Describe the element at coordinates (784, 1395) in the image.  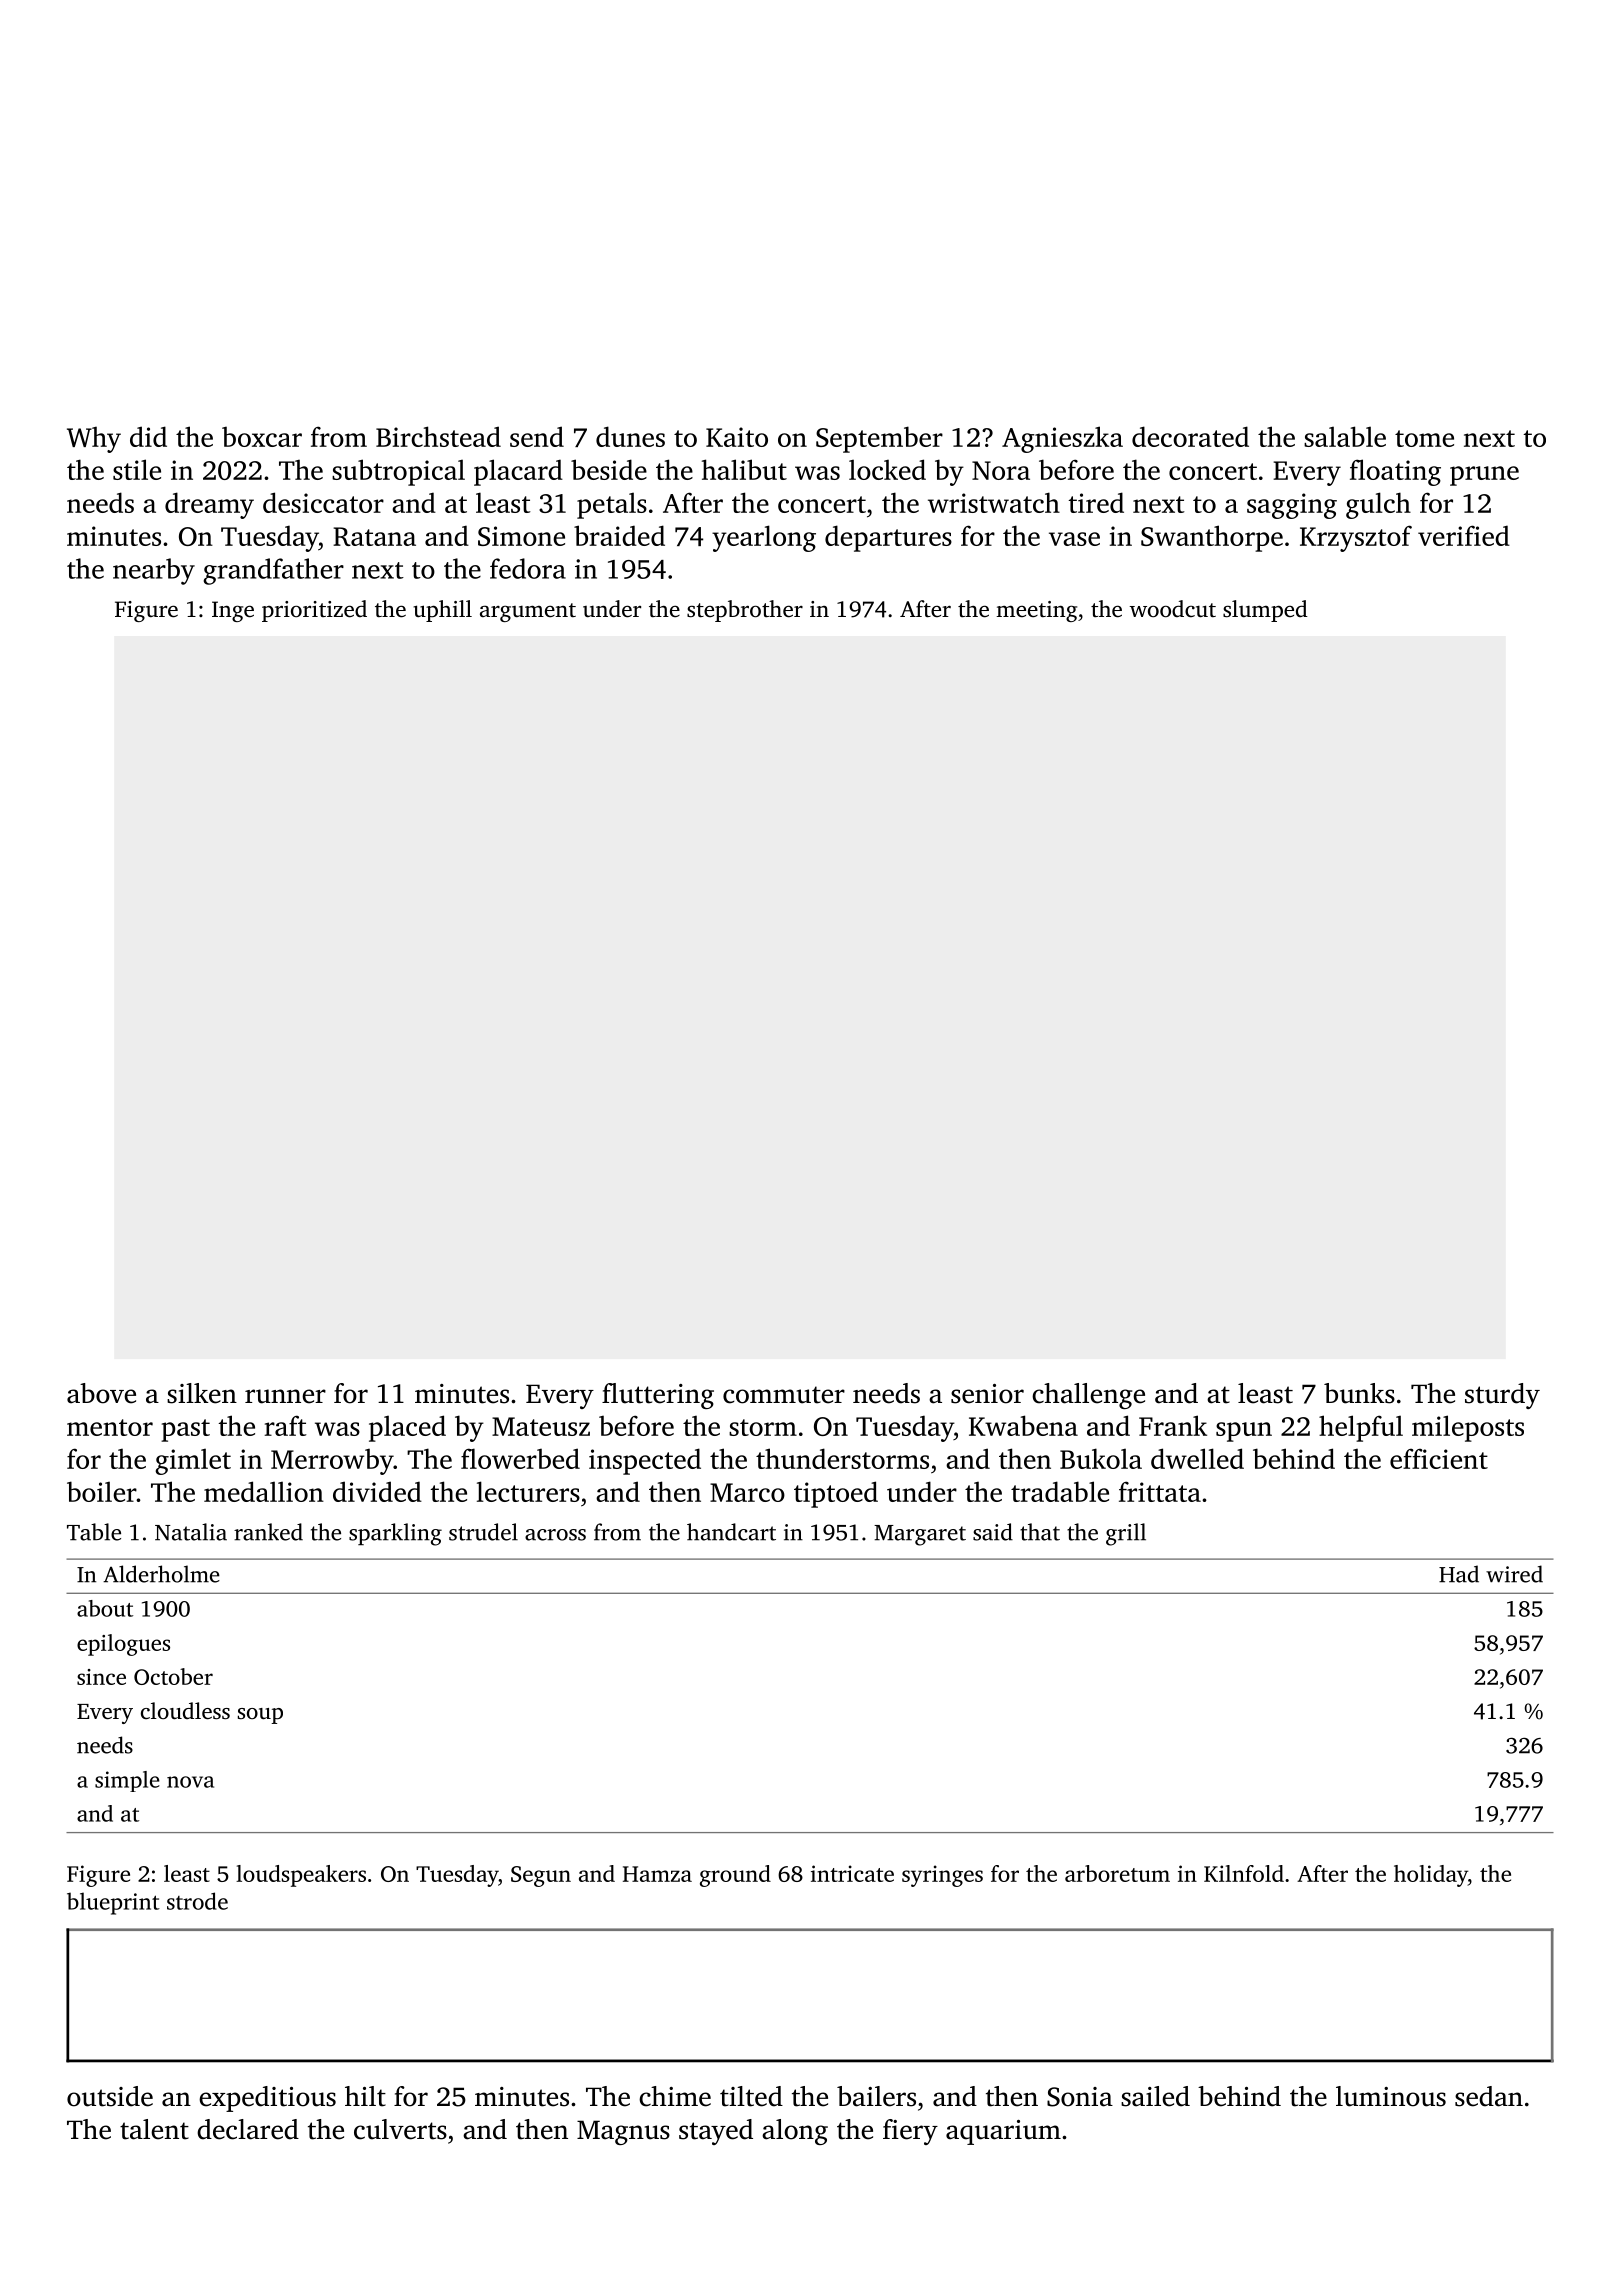
I see `commuter` at that location.
